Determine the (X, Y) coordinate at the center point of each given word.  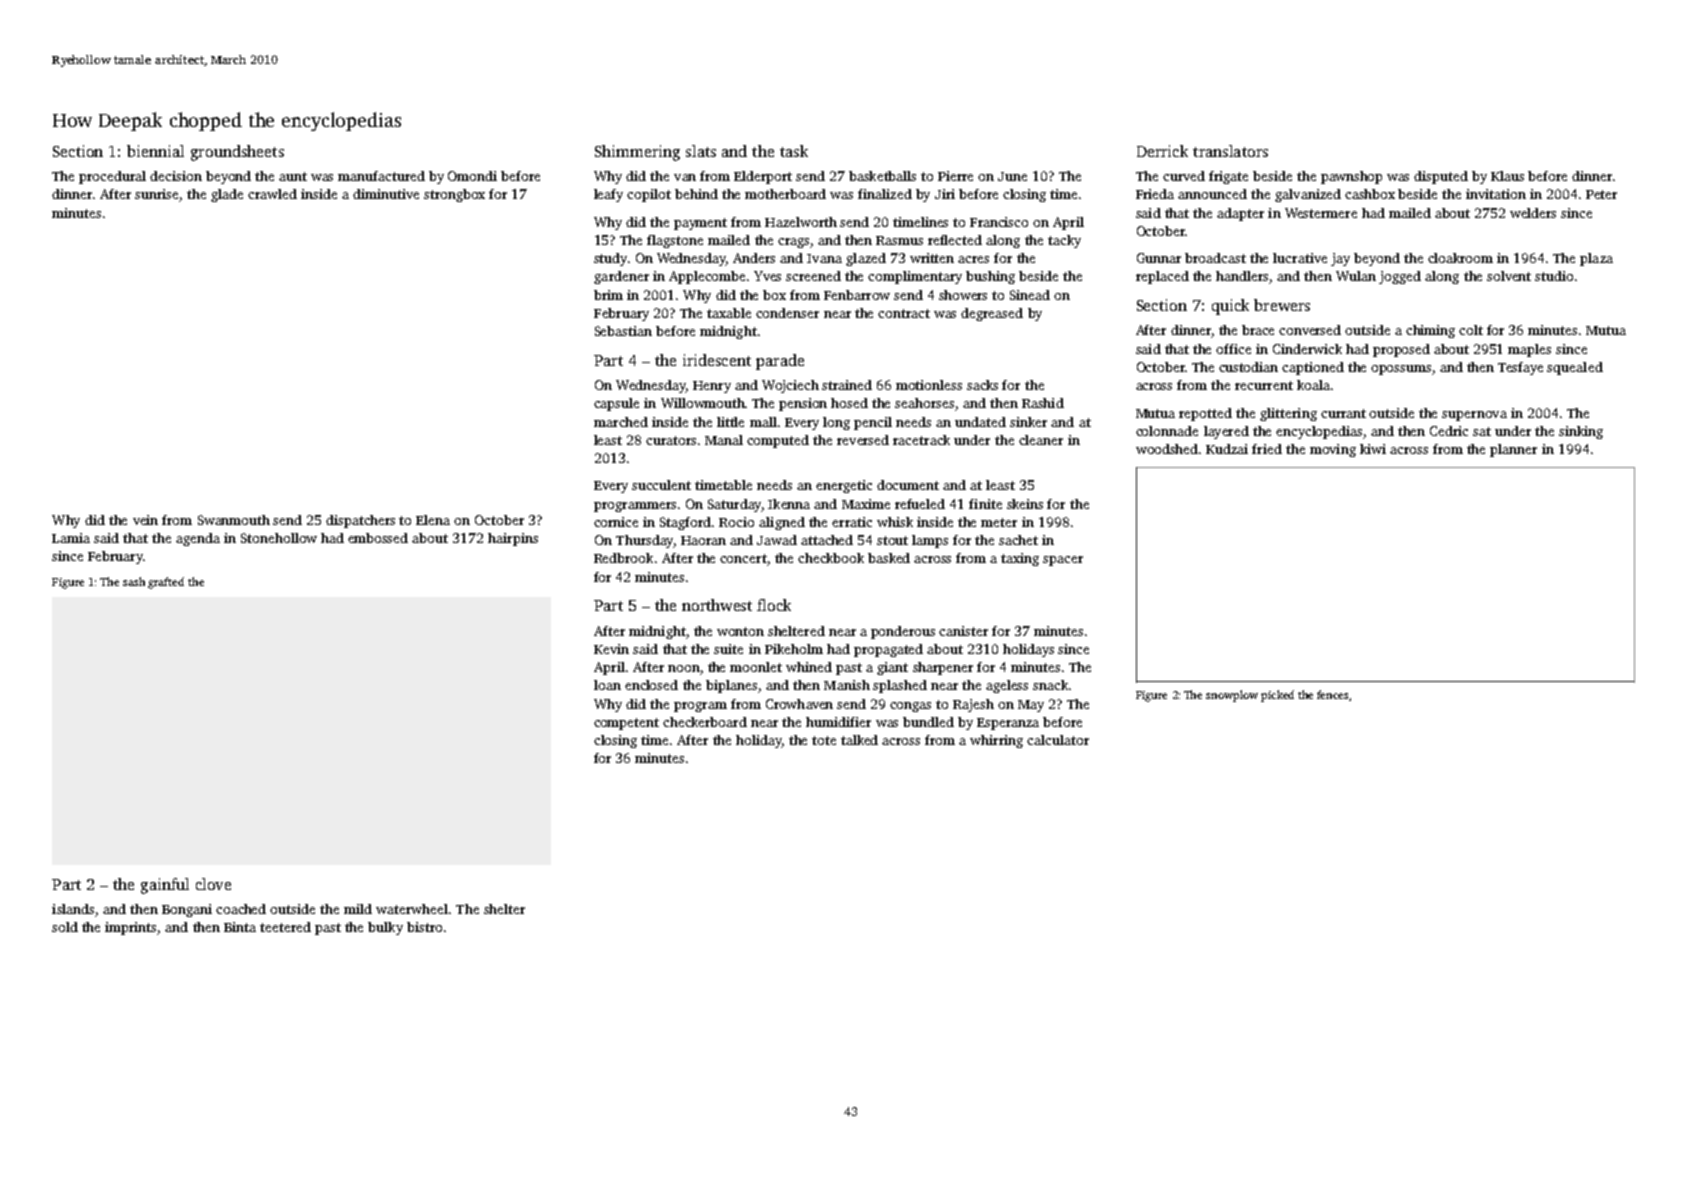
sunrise (156, 194)
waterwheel (412, 909)
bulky (385, 928)
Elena (433, 520)
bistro (424, 927)
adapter (1240, 214)
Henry (712, 387)
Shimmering (637, 153)
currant (1343, 413)
